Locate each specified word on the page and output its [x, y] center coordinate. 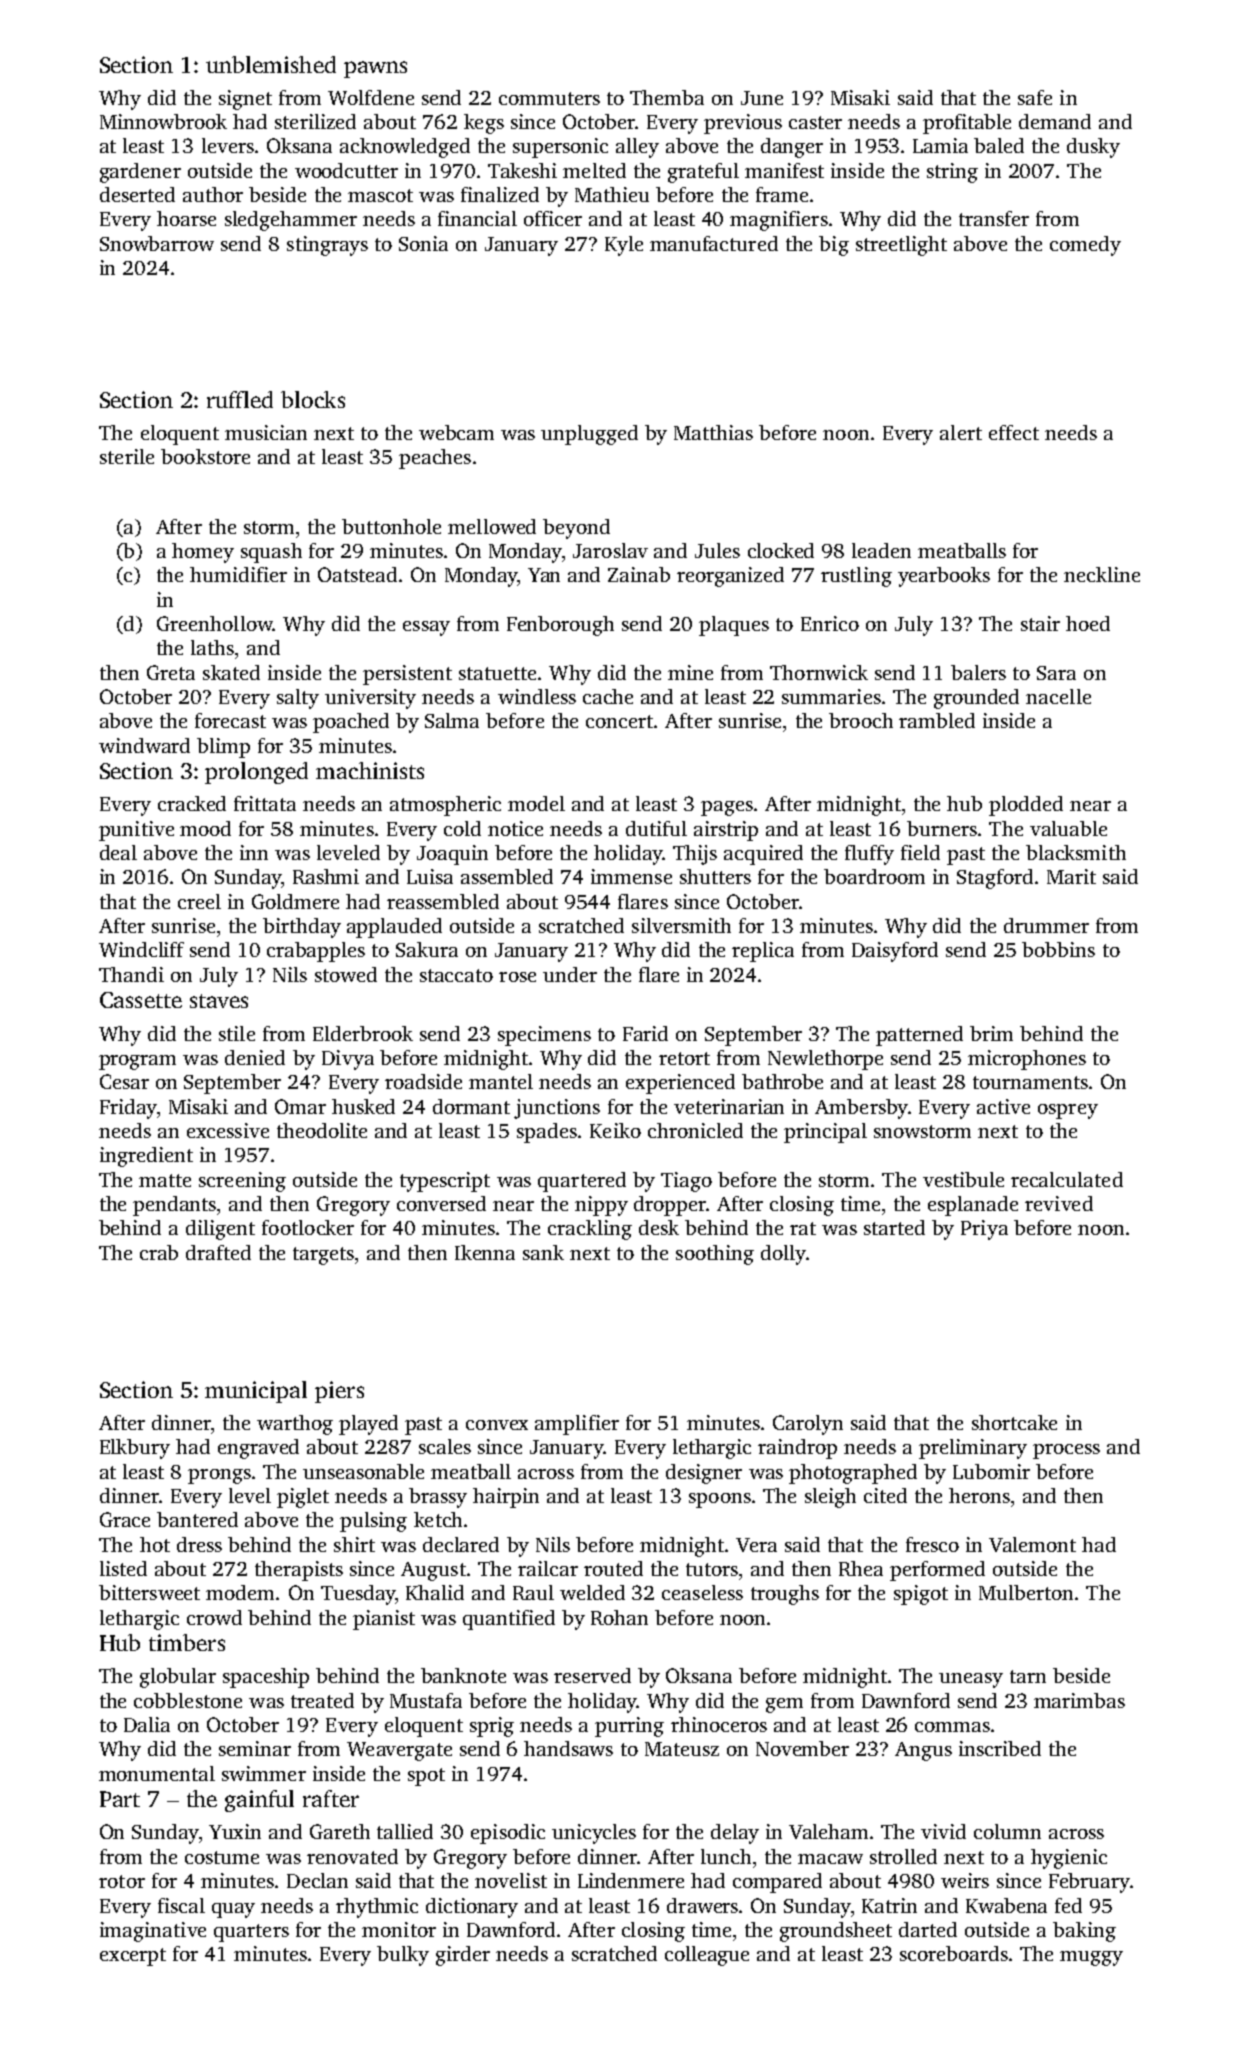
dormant [471, 1106]
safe [1035, 97]
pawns [375, 69]
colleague [707, 1956]
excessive [228, 1130]
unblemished [271, 64]
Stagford [995, 879]
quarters [251, 1933]
